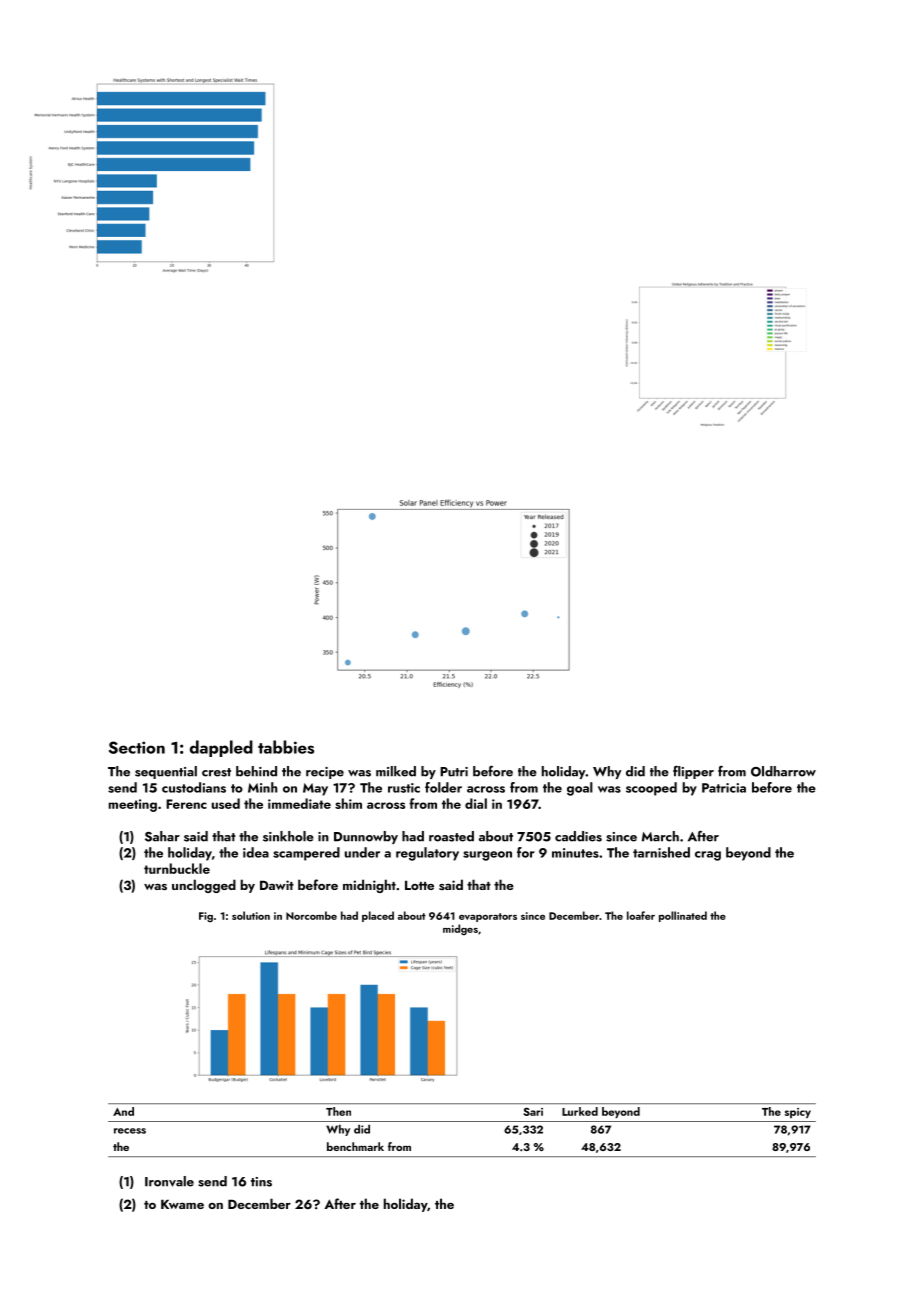 The width and height of the page is (924, 1308). I want to click on Ferenc, so click(186, 804).
